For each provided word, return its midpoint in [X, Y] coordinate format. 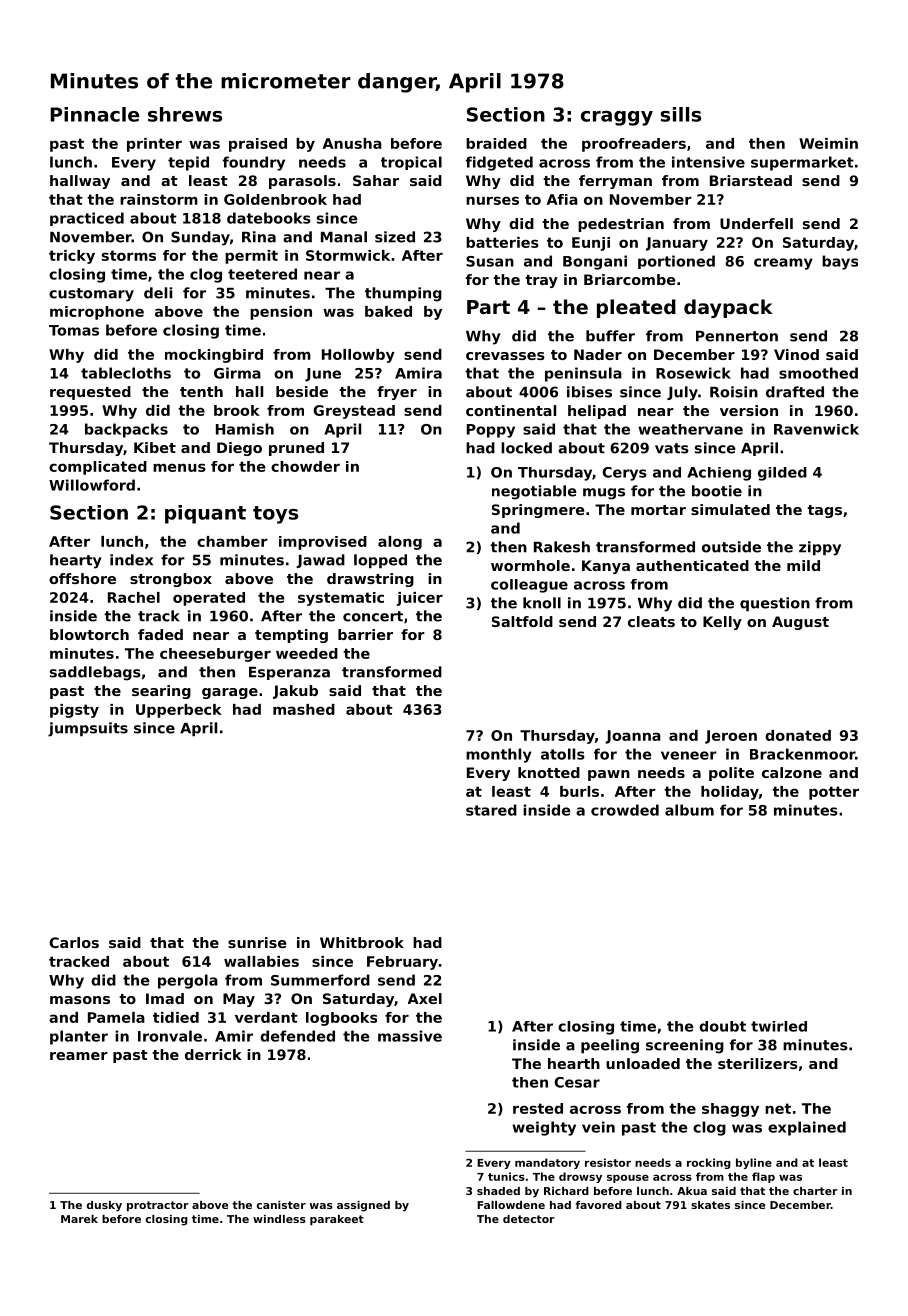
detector [529, 1219]
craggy [617, 118]
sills [681, 114]
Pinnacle [95, 114]
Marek [79, 1219]
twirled [779, 1026]
